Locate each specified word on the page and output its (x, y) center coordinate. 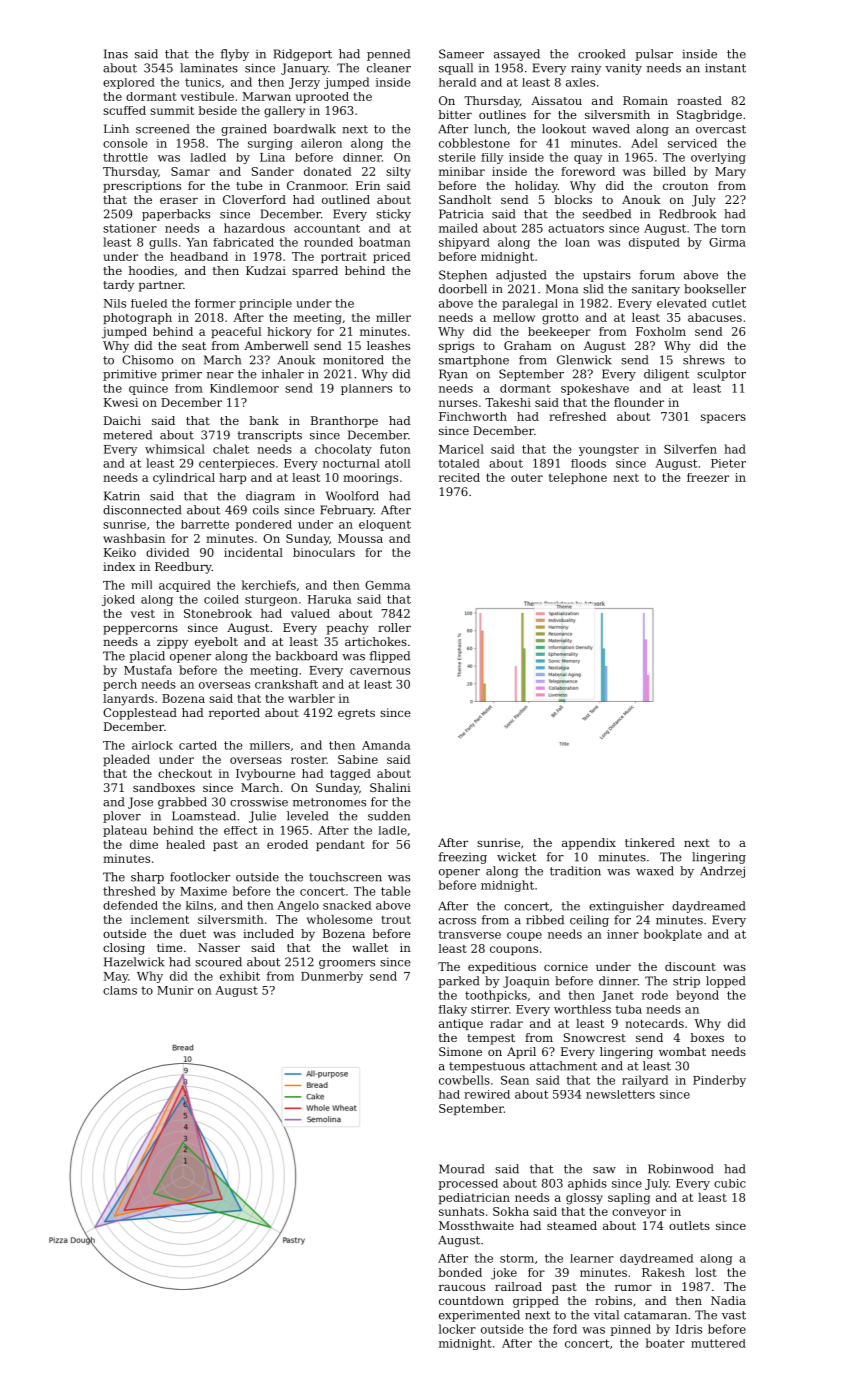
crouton (685, 186)
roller (394, 627)
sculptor (721, 375)
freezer (708, 477)
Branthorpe (344, 422)
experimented (479, 1316)
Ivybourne (265, 775)
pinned (631, 1330)
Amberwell (276, 345)
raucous (462, 1287)
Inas (116, 54)
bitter (455, 114)
